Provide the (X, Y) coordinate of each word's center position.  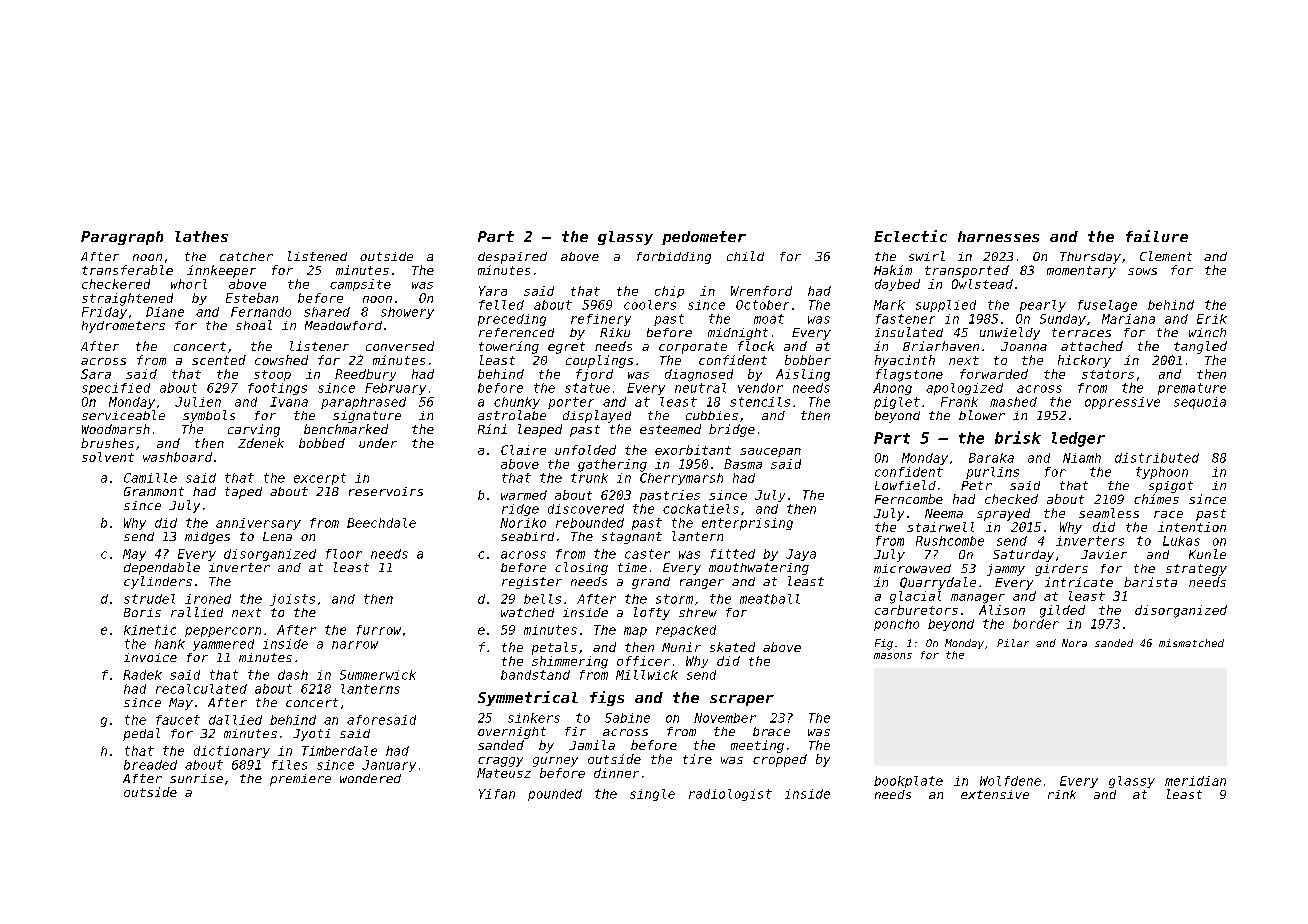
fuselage (1107, 306)
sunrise (196, 778)
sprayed (1003, 514)
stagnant (632, 538)
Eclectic (910, 236)
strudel (149, 599)
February (395, 389)
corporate (693, 348)
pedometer (704, 238)
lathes (201, 236)
